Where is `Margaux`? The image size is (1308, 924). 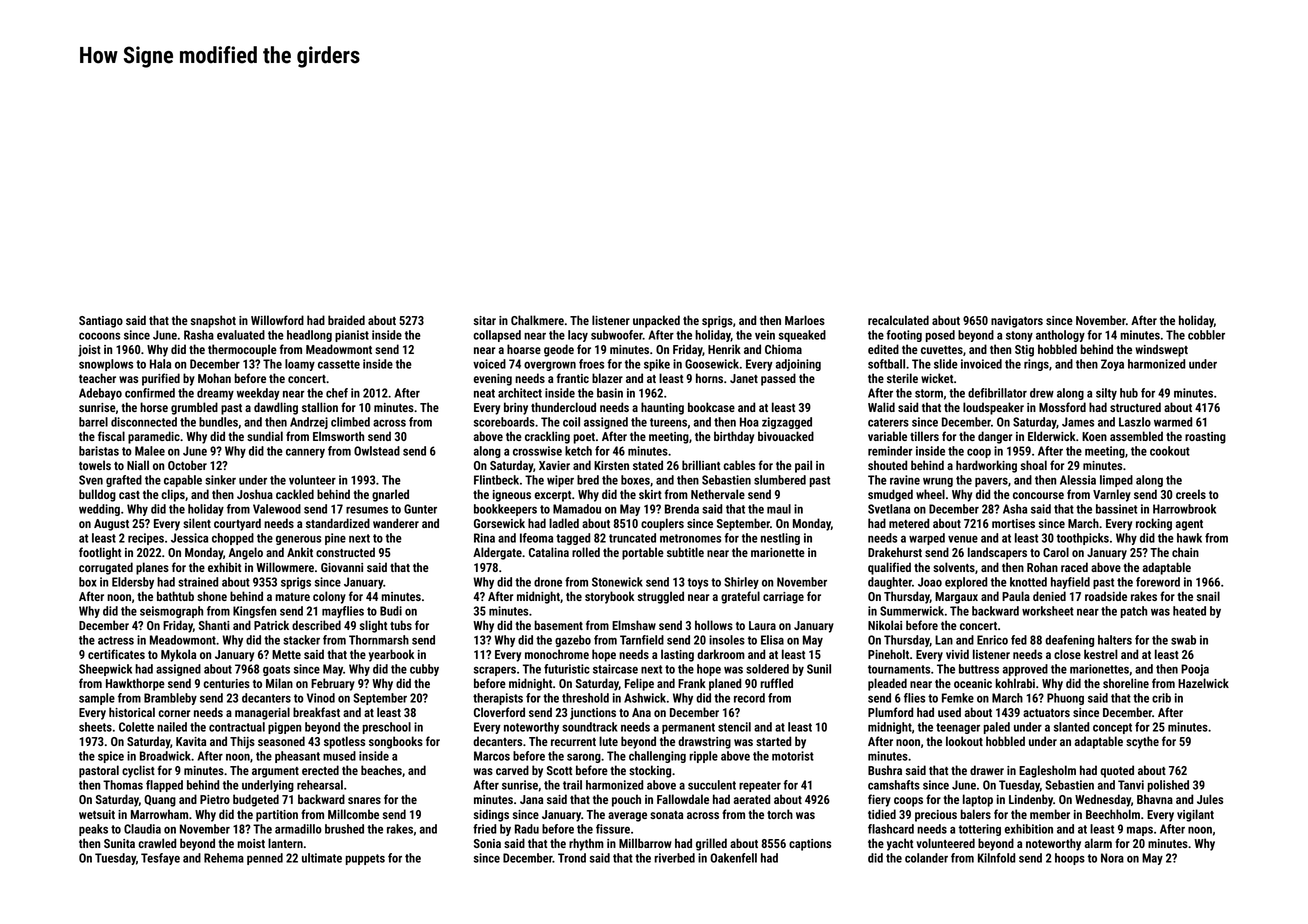 Margaux is located at coordinates (956, 598).
